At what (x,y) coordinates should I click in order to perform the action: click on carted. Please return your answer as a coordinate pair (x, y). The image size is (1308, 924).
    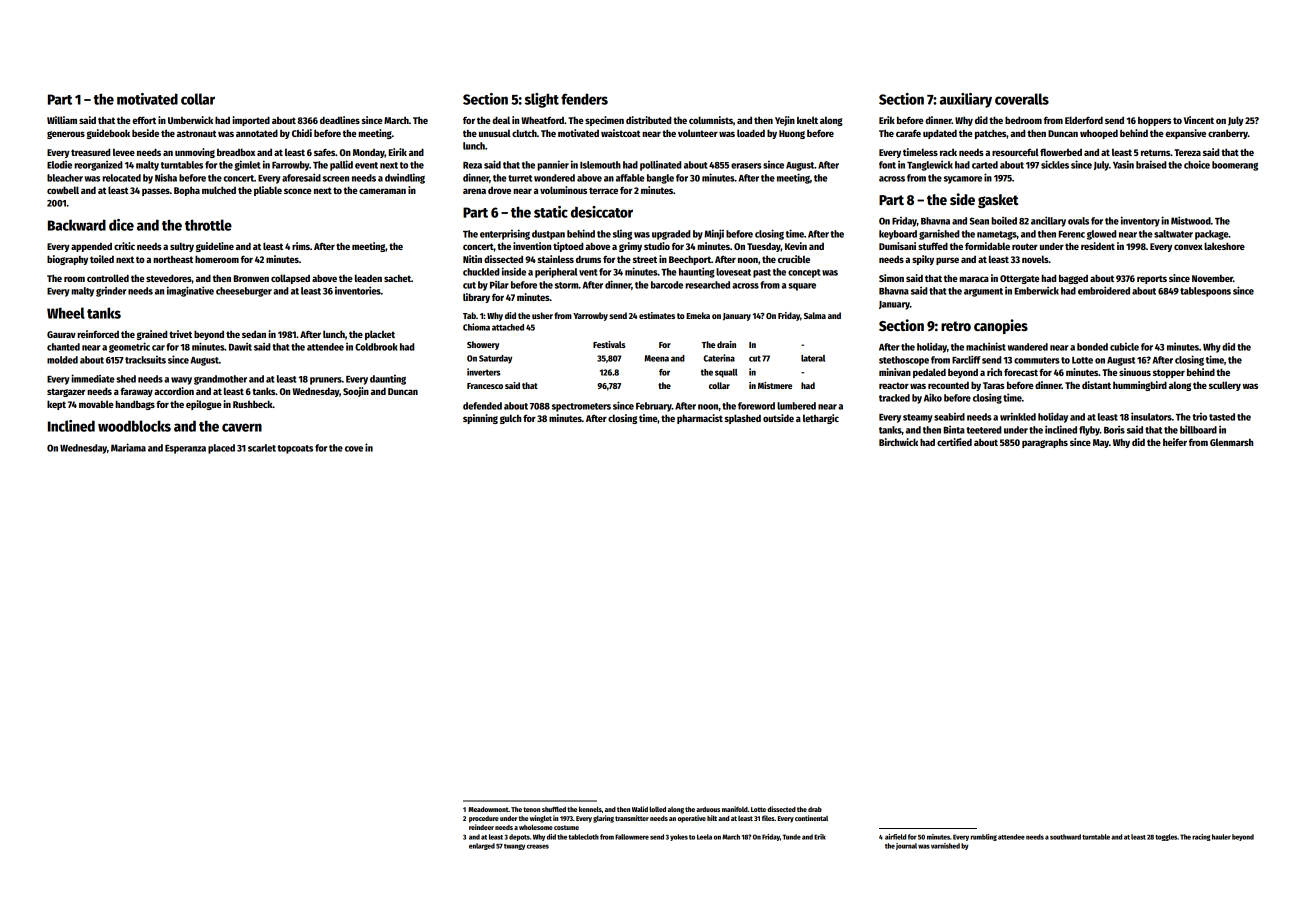
    Looking at the image, I should click on (985, 165).
